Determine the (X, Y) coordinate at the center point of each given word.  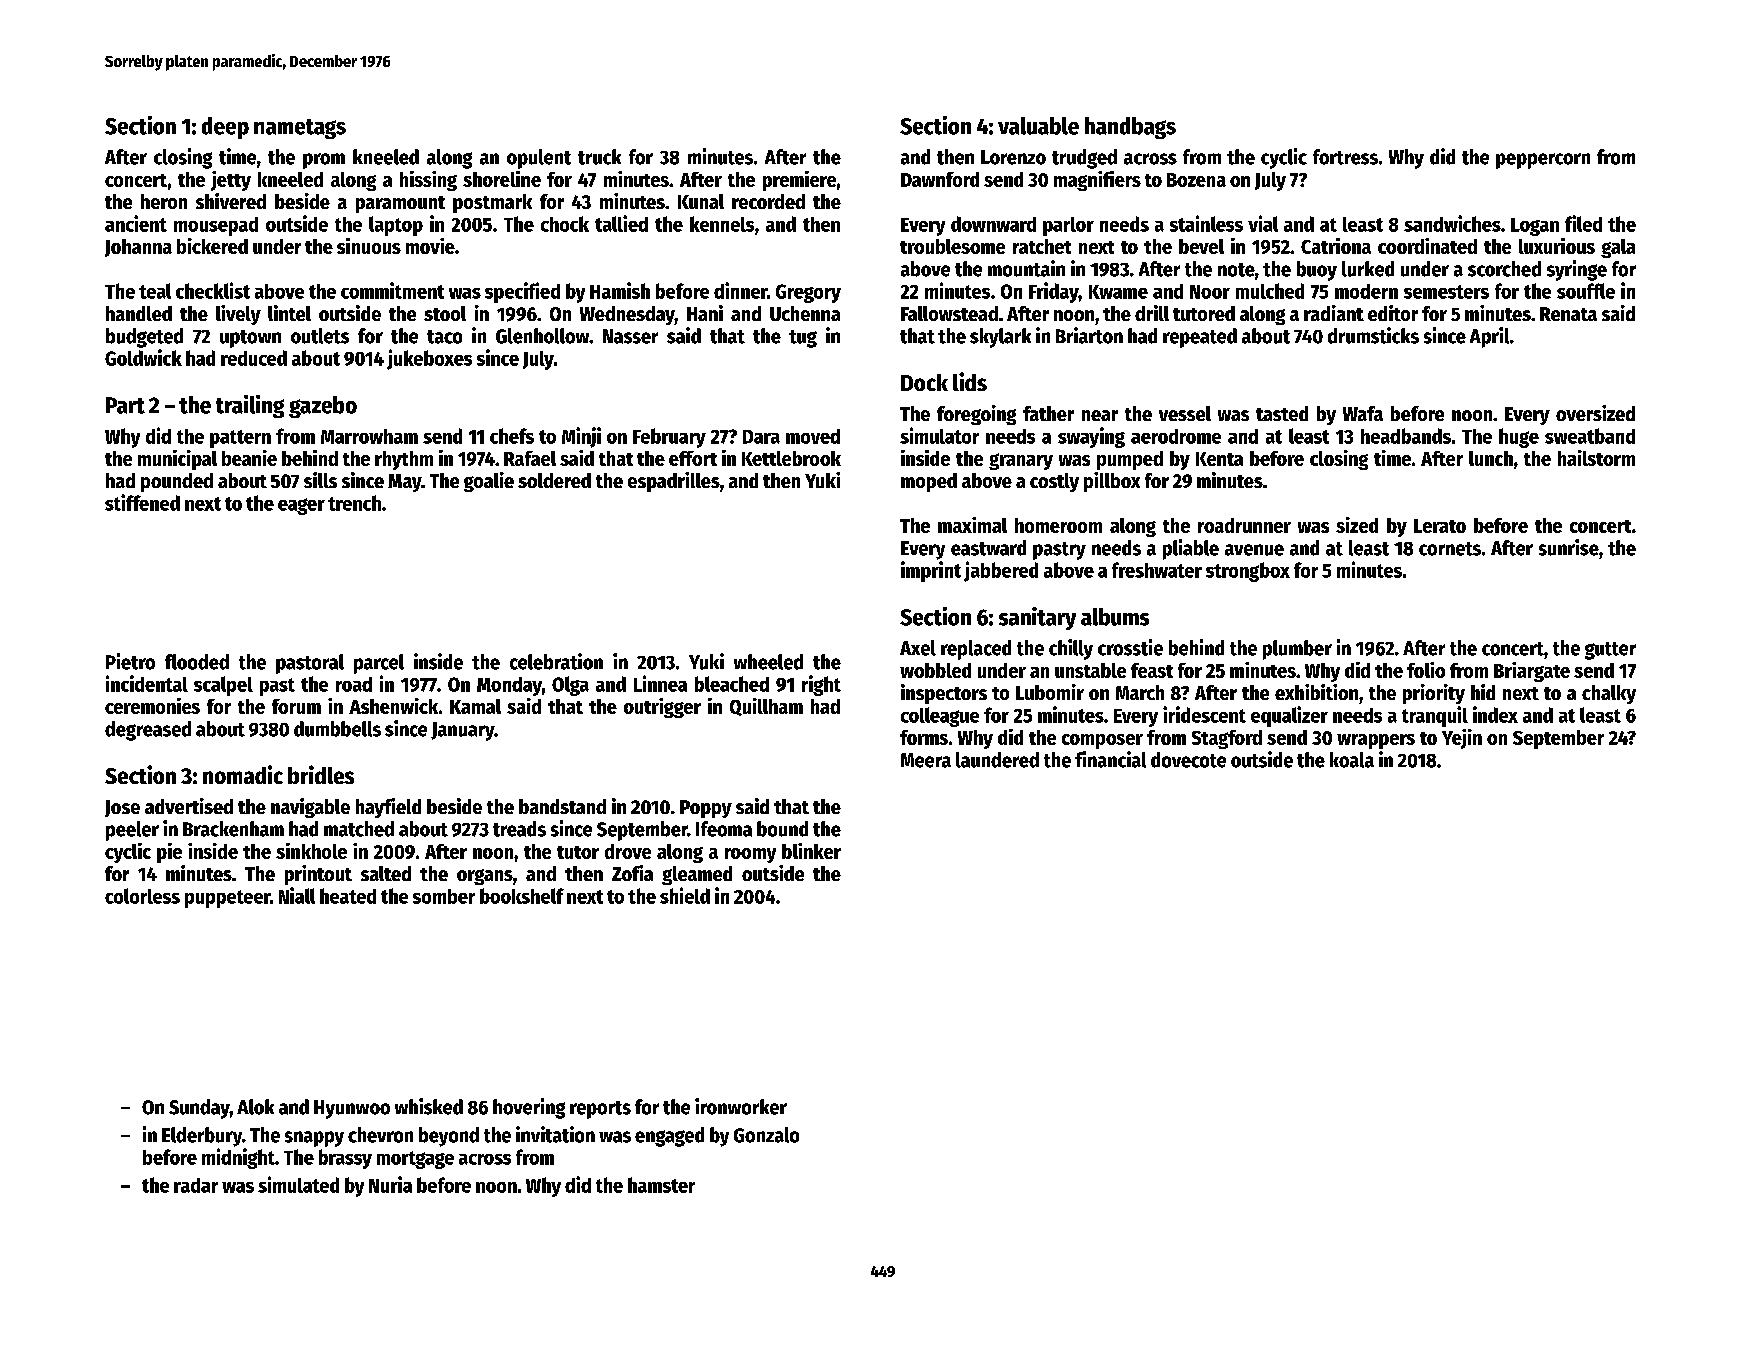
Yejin (1462, 739)
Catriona (1336, 246)
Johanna (138, 248)
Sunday (199, 1109)
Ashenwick (393, 706)
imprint (931, 571)
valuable (1038, 126)
